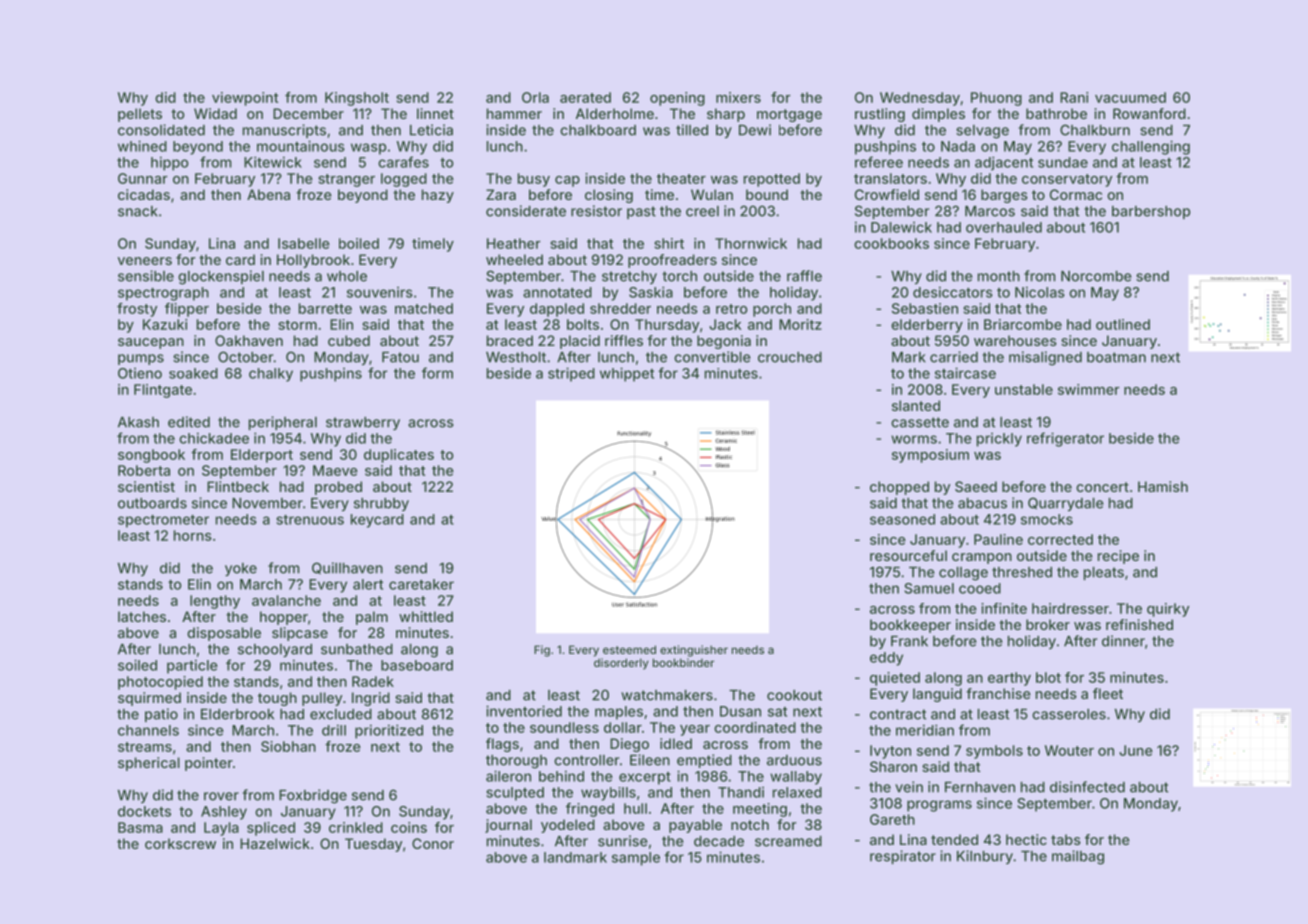 The width and height of the screenshot is (1308, 924). Describe the element at coordinates (1151, 147) in the screenshot. I see `challenging` at that location.
